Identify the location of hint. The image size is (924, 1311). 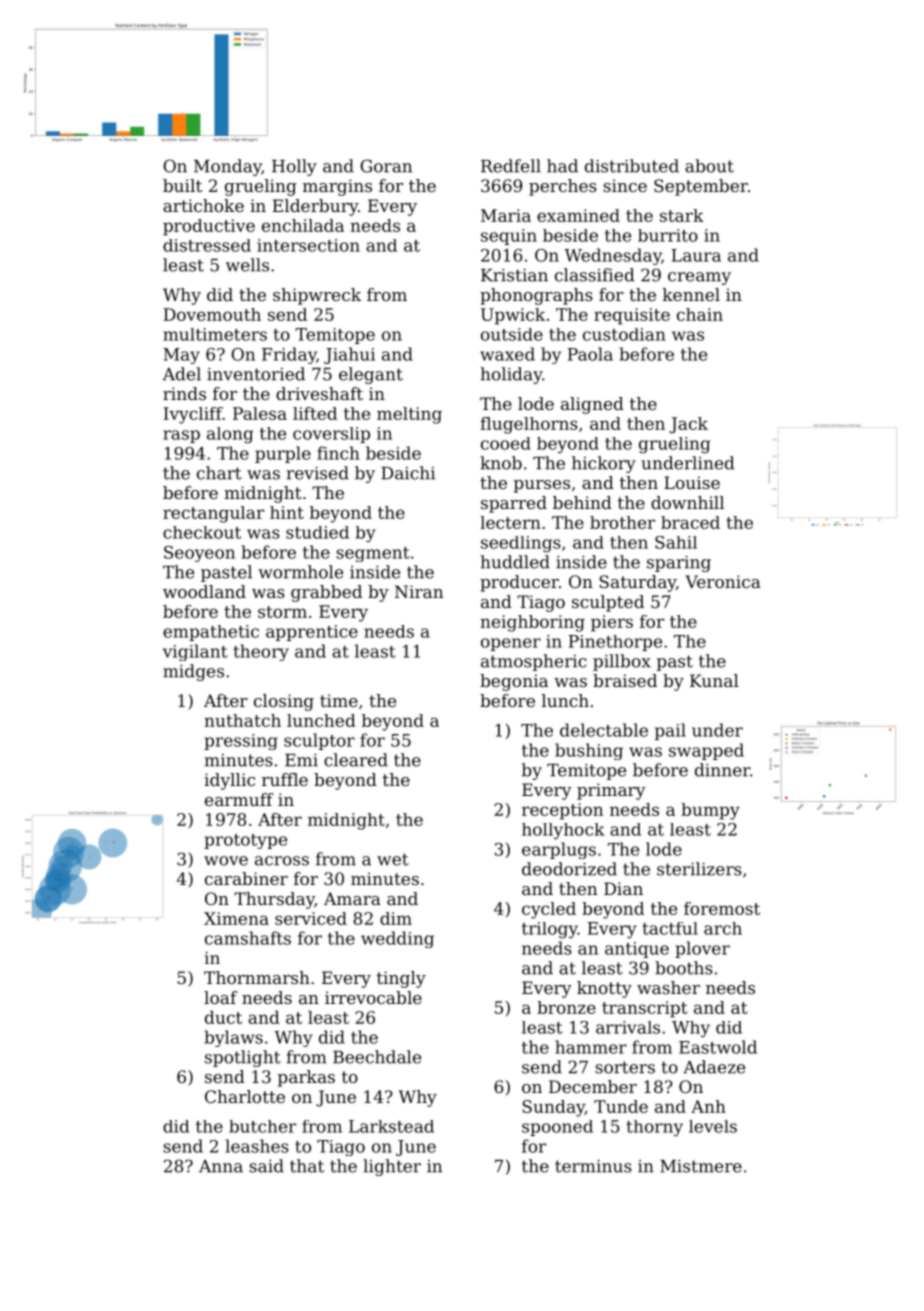
(287, 512).
